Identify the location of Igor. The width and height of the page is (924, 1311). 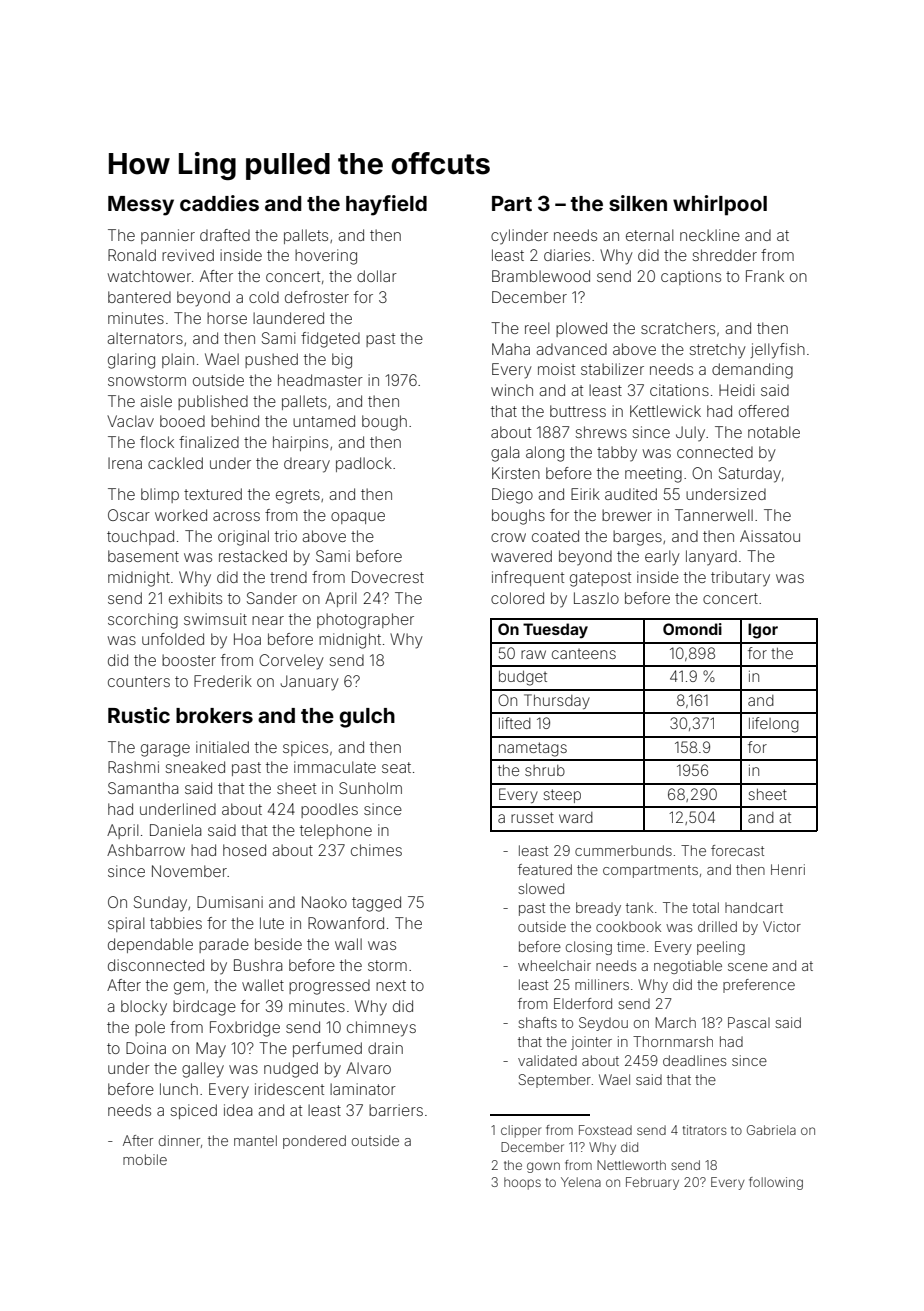
(763, 631).
